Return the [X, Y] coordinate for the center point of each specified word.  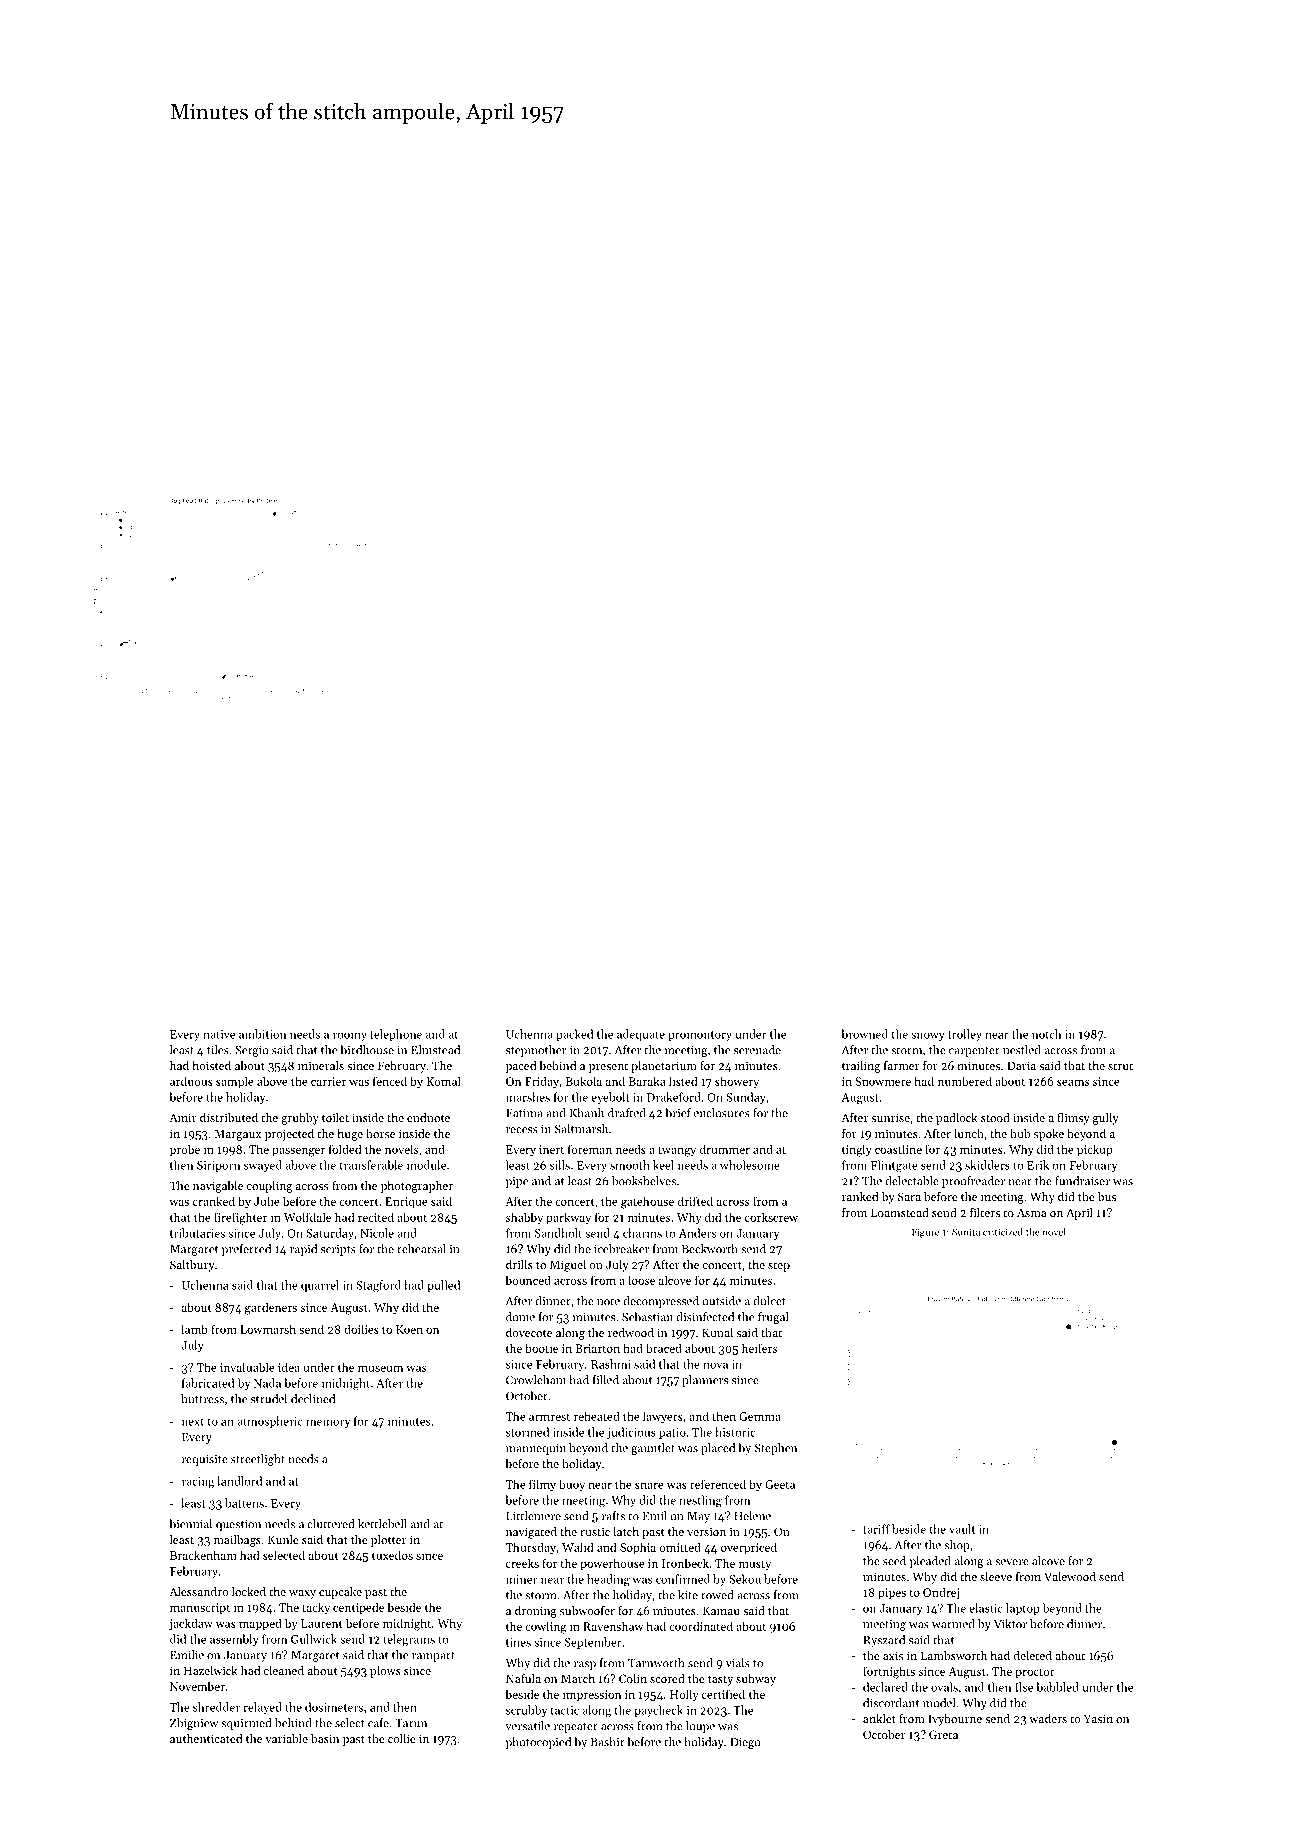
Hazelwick [211, 1670]
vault [962, 1529]
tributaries [197, 1233]
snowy [928, 1036]
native [219, 1034]
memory [328, 1423]
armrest [549, 1417]
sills [560, 1165]
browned [864, 1034]
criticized [1003, 1232]
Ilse [1024, 1687]
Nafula [523, 1678]
